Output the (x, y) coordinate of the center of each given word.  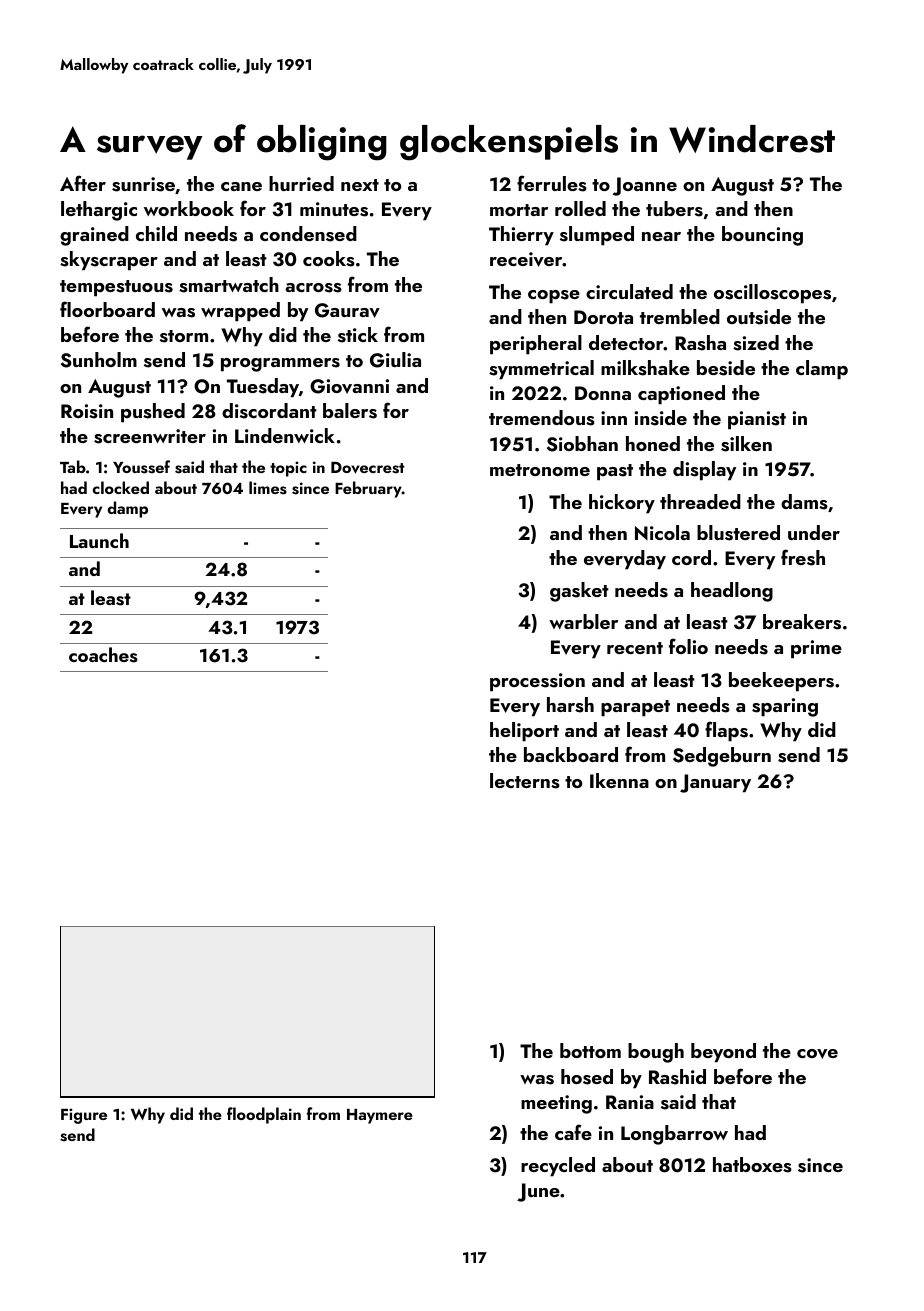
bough (656, 1053)
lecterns (525, 781)
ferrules (552, 183)
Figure (84, 1116)
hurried (301, 183)
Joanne (645, 186)
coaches (103, 655)
